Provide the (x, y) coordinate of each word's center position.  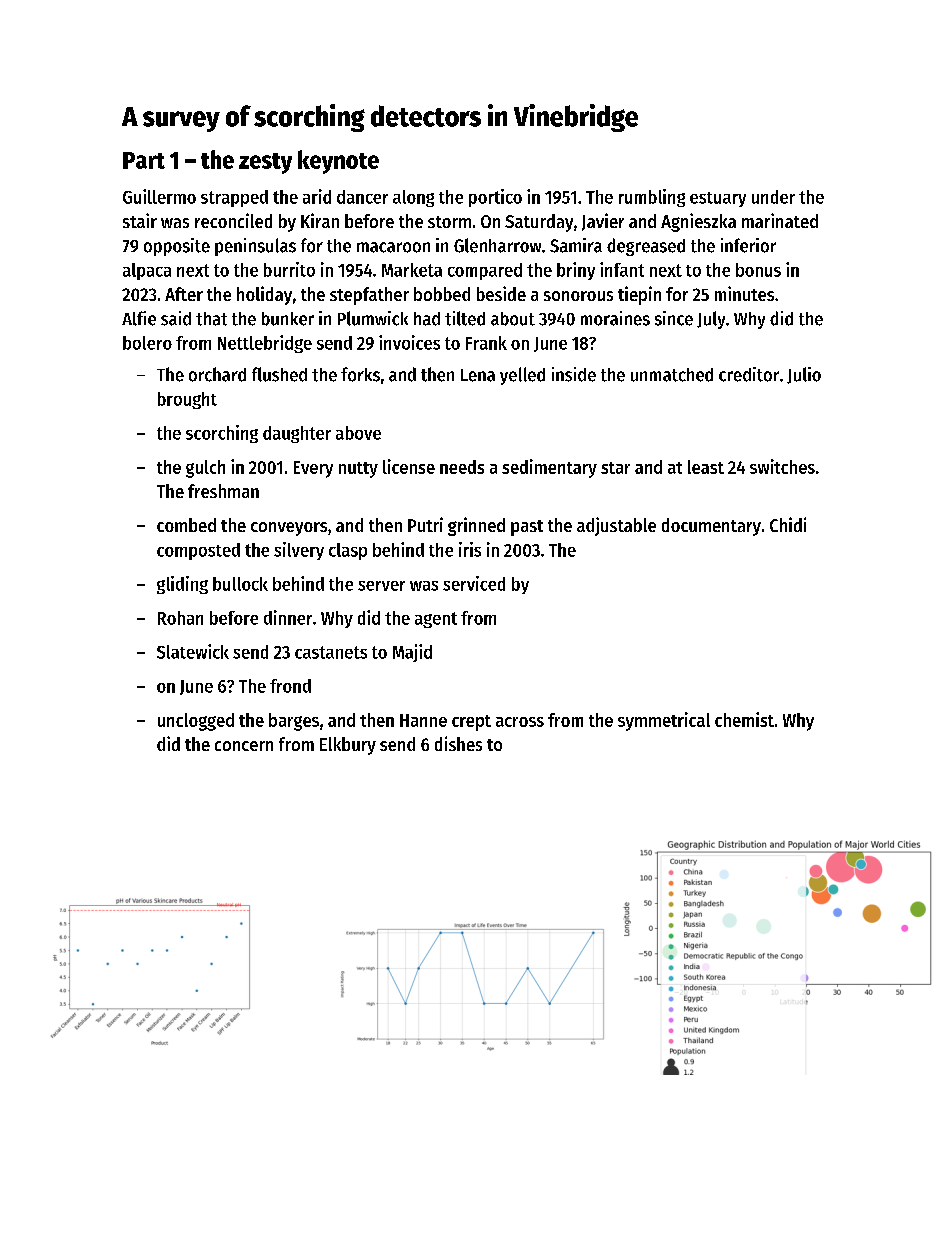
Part (144, 160)
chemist (744, 719)
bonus (758, 270)
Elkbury (348, 746)
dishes (458, 743)
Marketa (412, 270)
